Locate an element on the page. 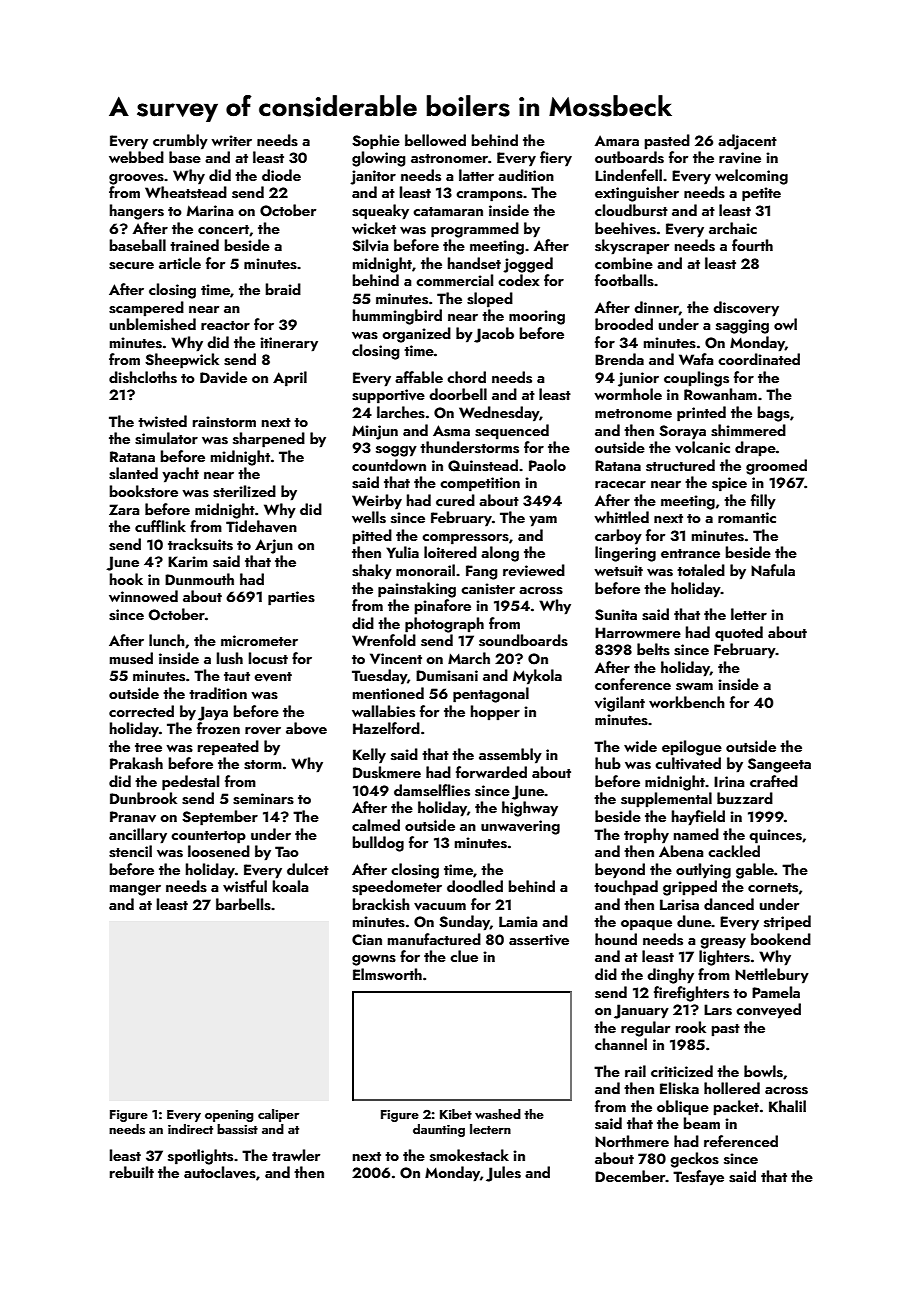 The image size is (924, 1308). rebuilt is located at coordinates (132, 1172).
